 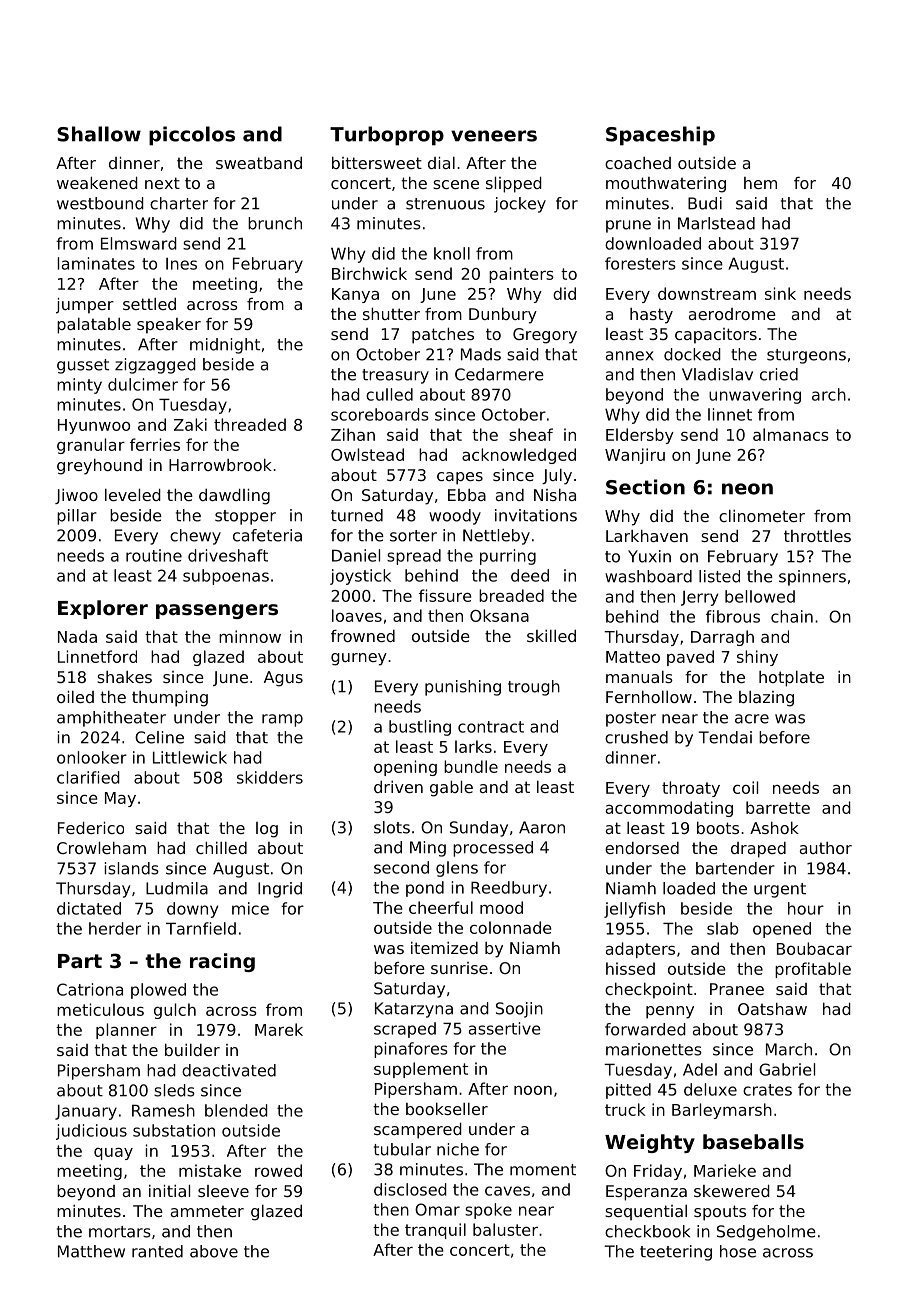 What do you see at coordinates (113, 1154) in the screenshot?
I see `quay` at bounding box center [113, 1154].
